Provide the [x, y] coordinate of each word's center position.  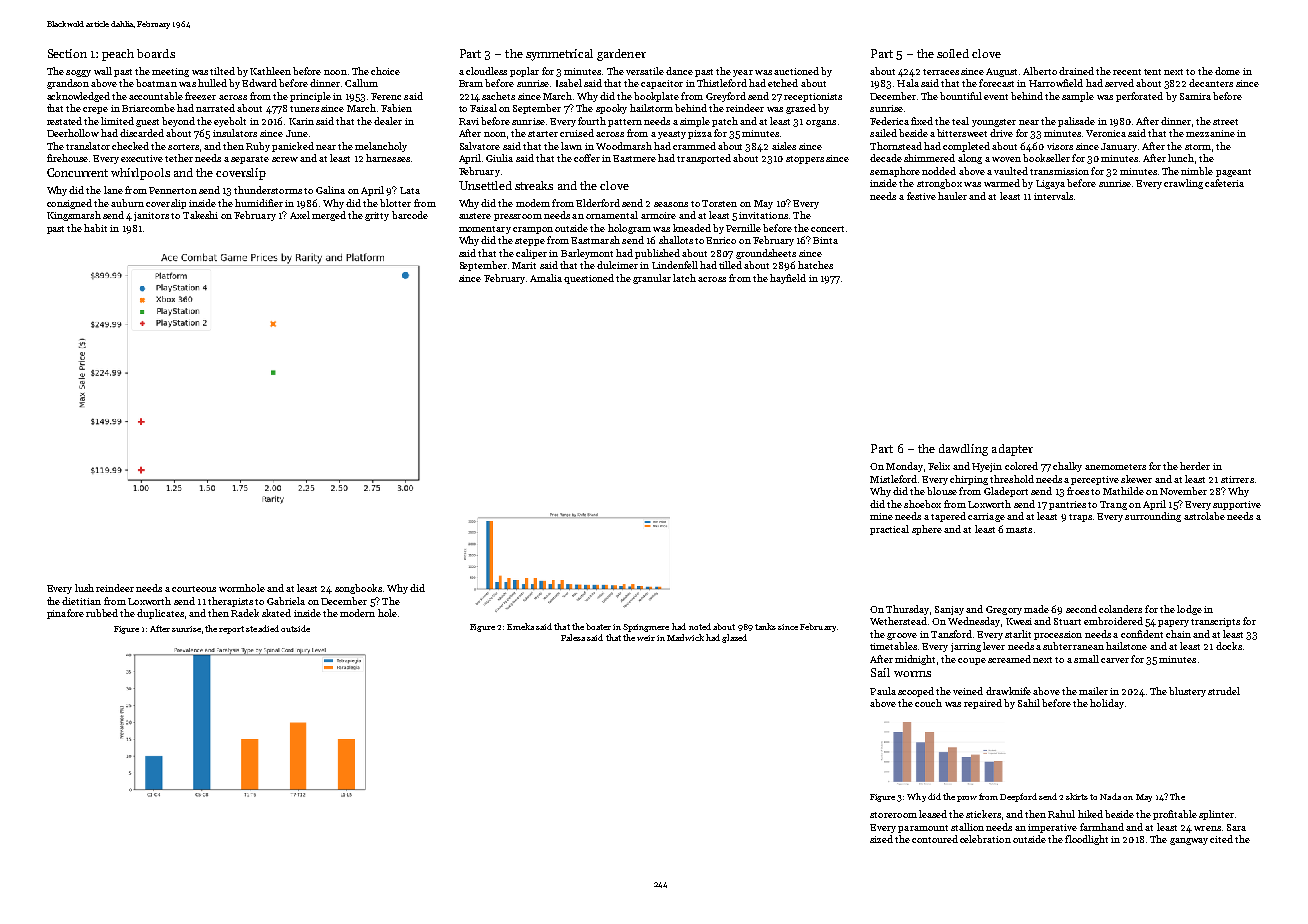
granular [652, 279]
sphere [927, 530]
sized [881, 839]
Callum [361, 83]
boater [598, 626]
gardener [621, 55]
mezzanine [1210, 133]
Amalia [546, 278]
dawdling [963, 450]
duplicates [160, 614]
